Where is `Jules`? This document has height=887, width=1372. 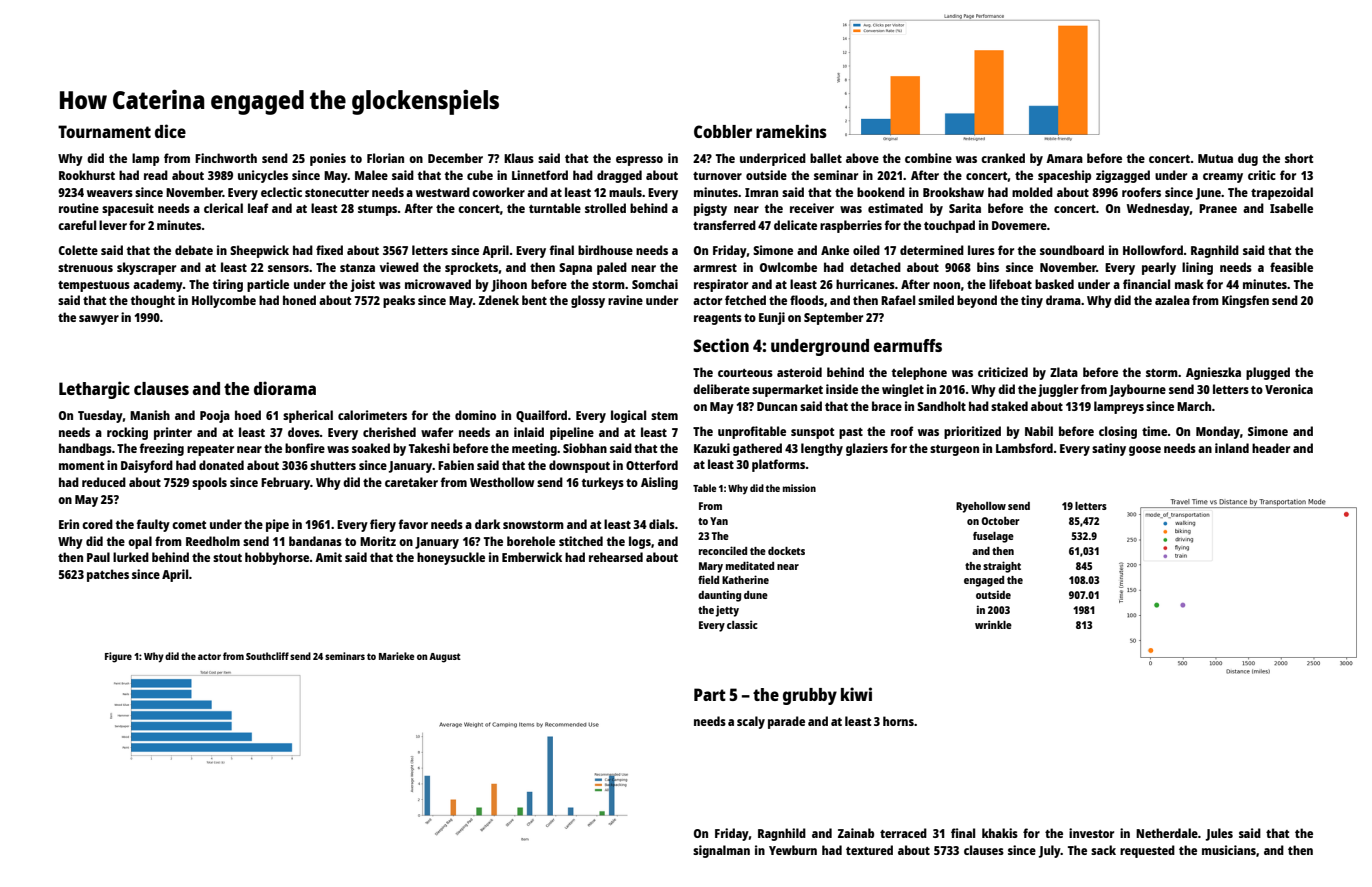 Jules is located at coordinates (1219, 834).
